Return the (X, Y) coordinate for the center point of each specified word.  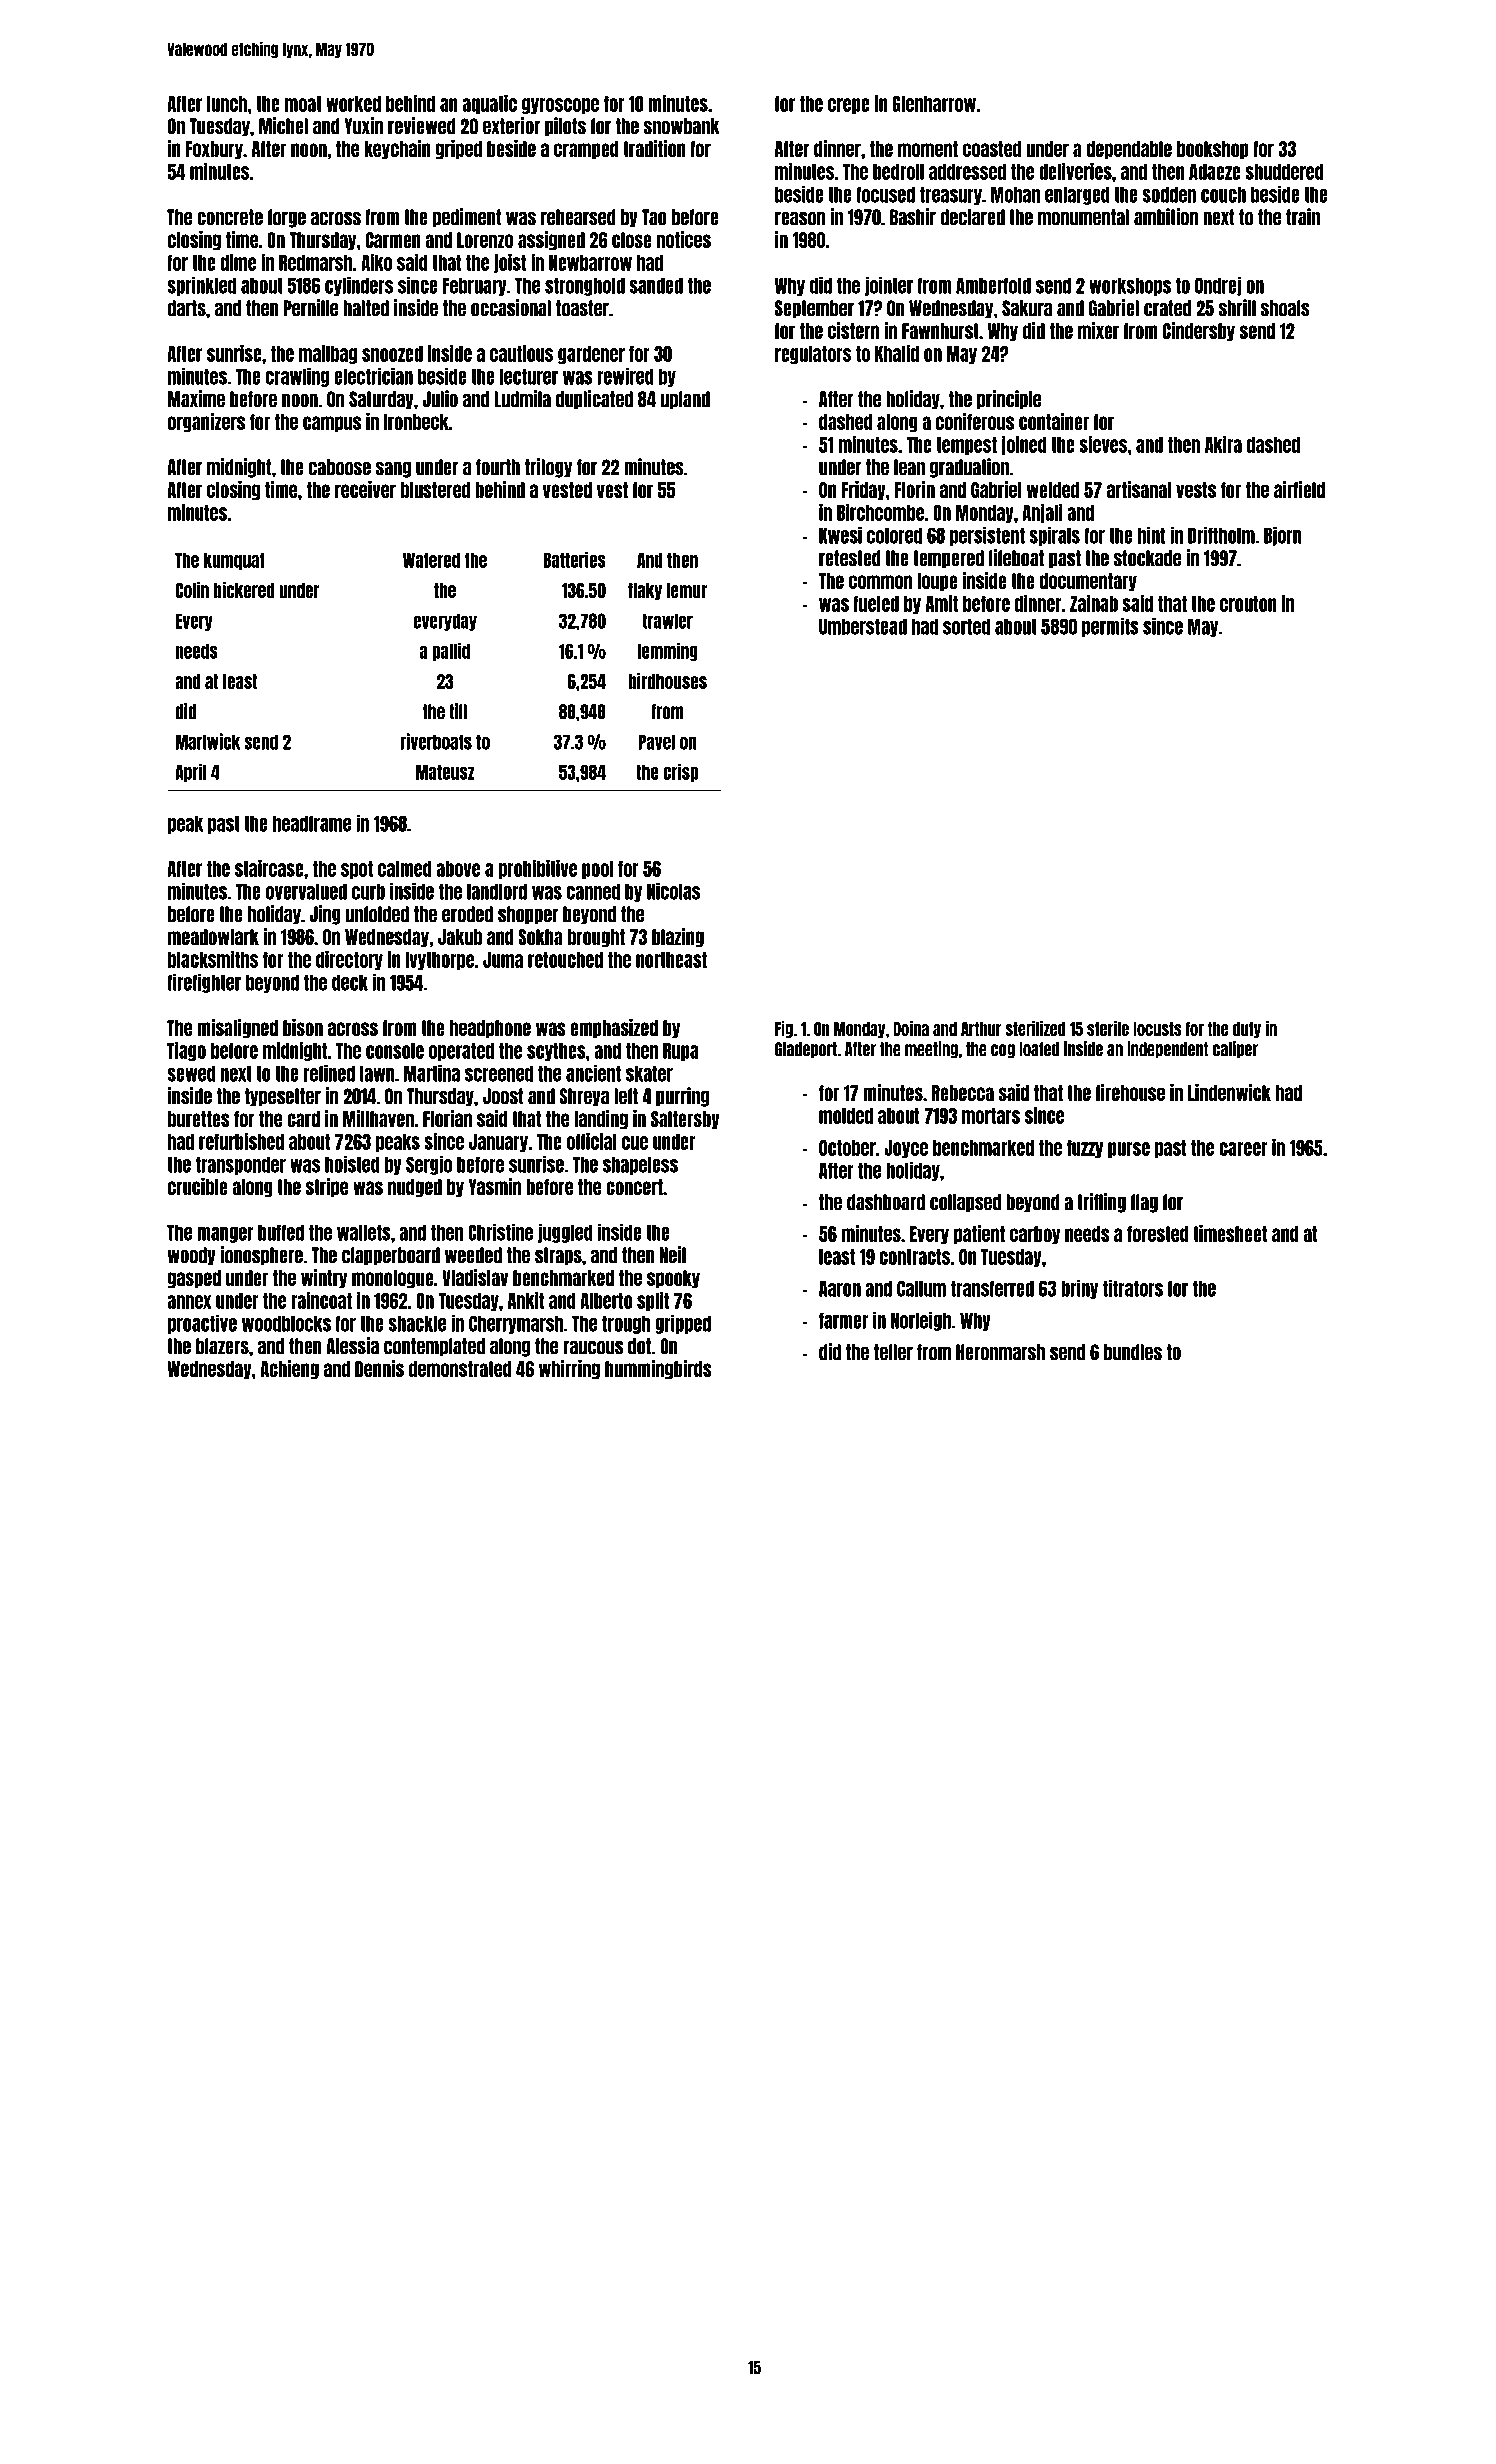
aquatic (489, 104)
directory (349, 960)
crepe (849, 106)
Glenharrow (934, 104)
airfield (1299, 489)
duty (1247, 1030)
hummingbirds (658, 1370)
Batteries (574, 559)
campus (332, 424)
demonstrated (460, 1369)
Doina (911, 1028)
